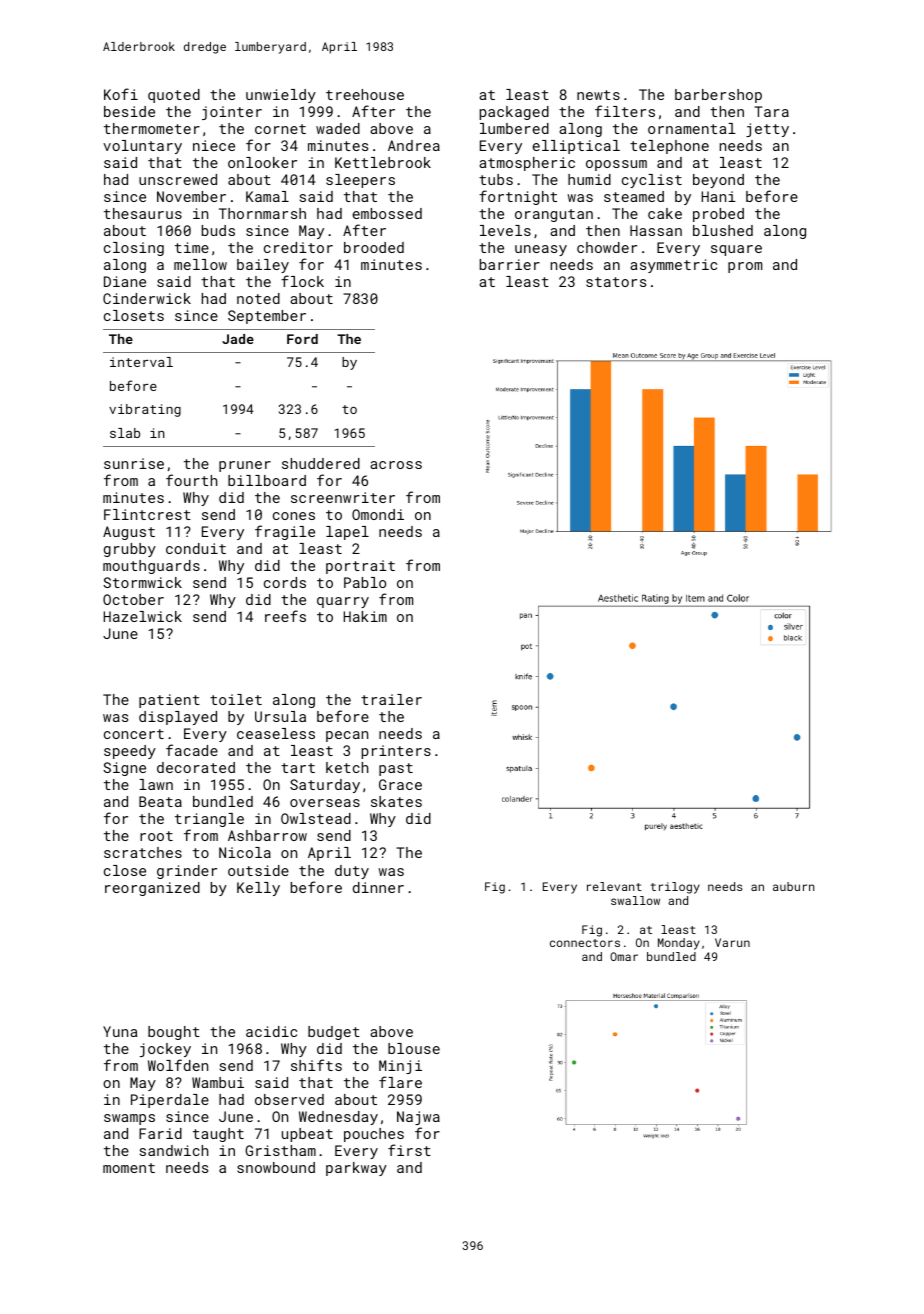  What do you see at coordinates (391, 699) in the screenshot?
I see `trailer` at bounding box center [391, 699].
